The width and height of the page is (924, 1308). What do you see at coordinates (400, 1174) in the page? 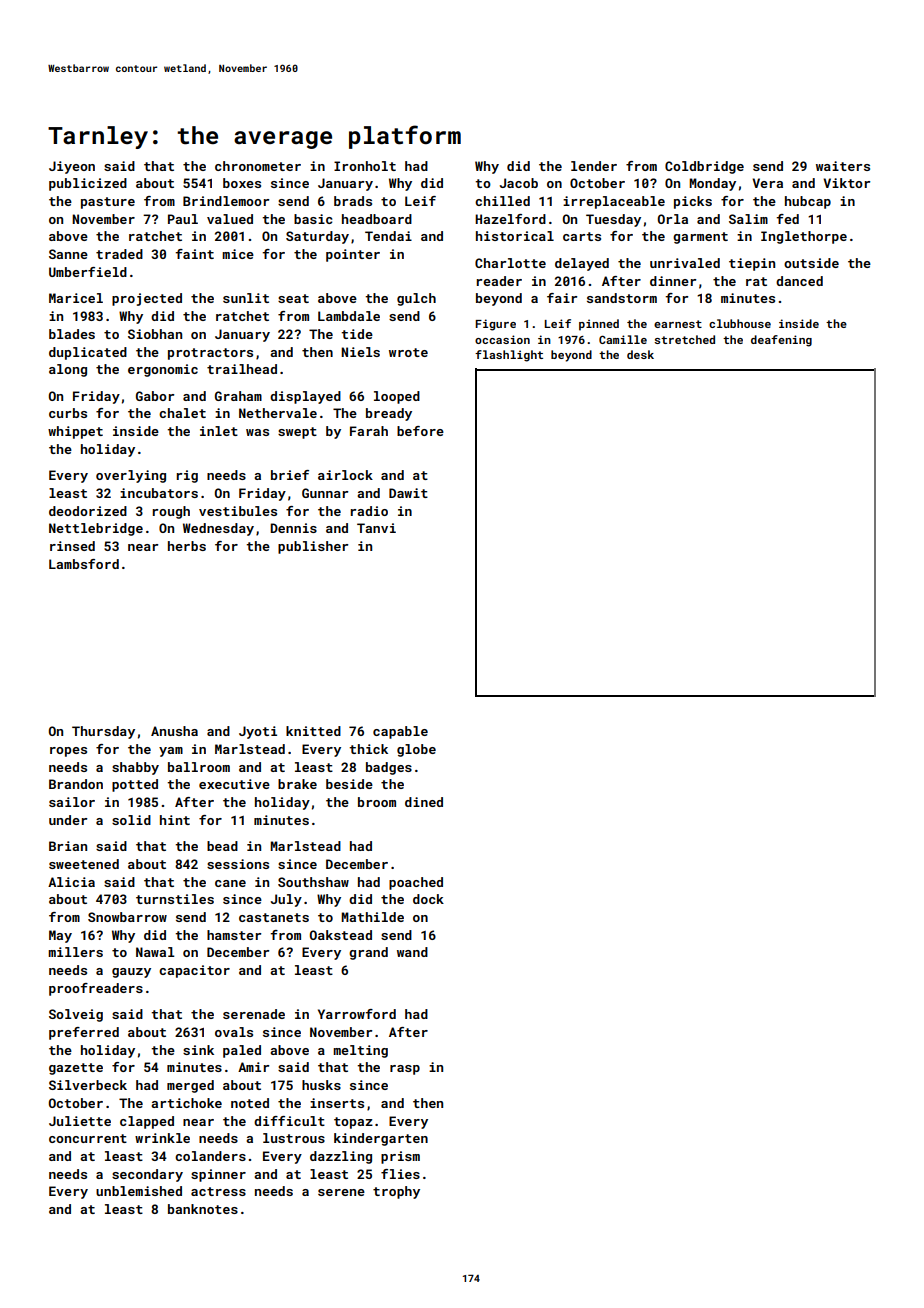
I see `flies` at bounding box center [400, 1174].
